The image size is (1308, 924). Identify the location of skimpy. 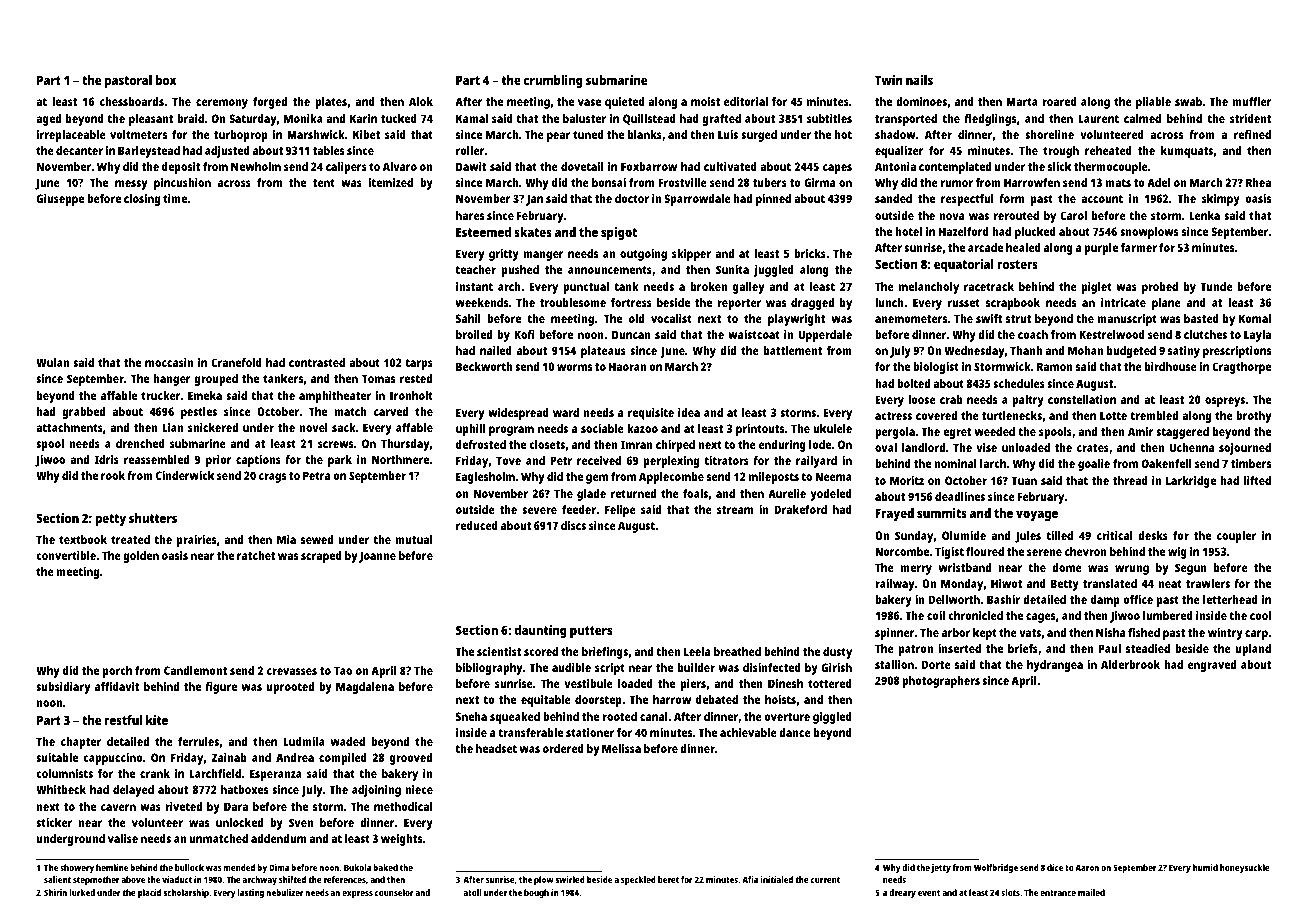
(1221, 200).
